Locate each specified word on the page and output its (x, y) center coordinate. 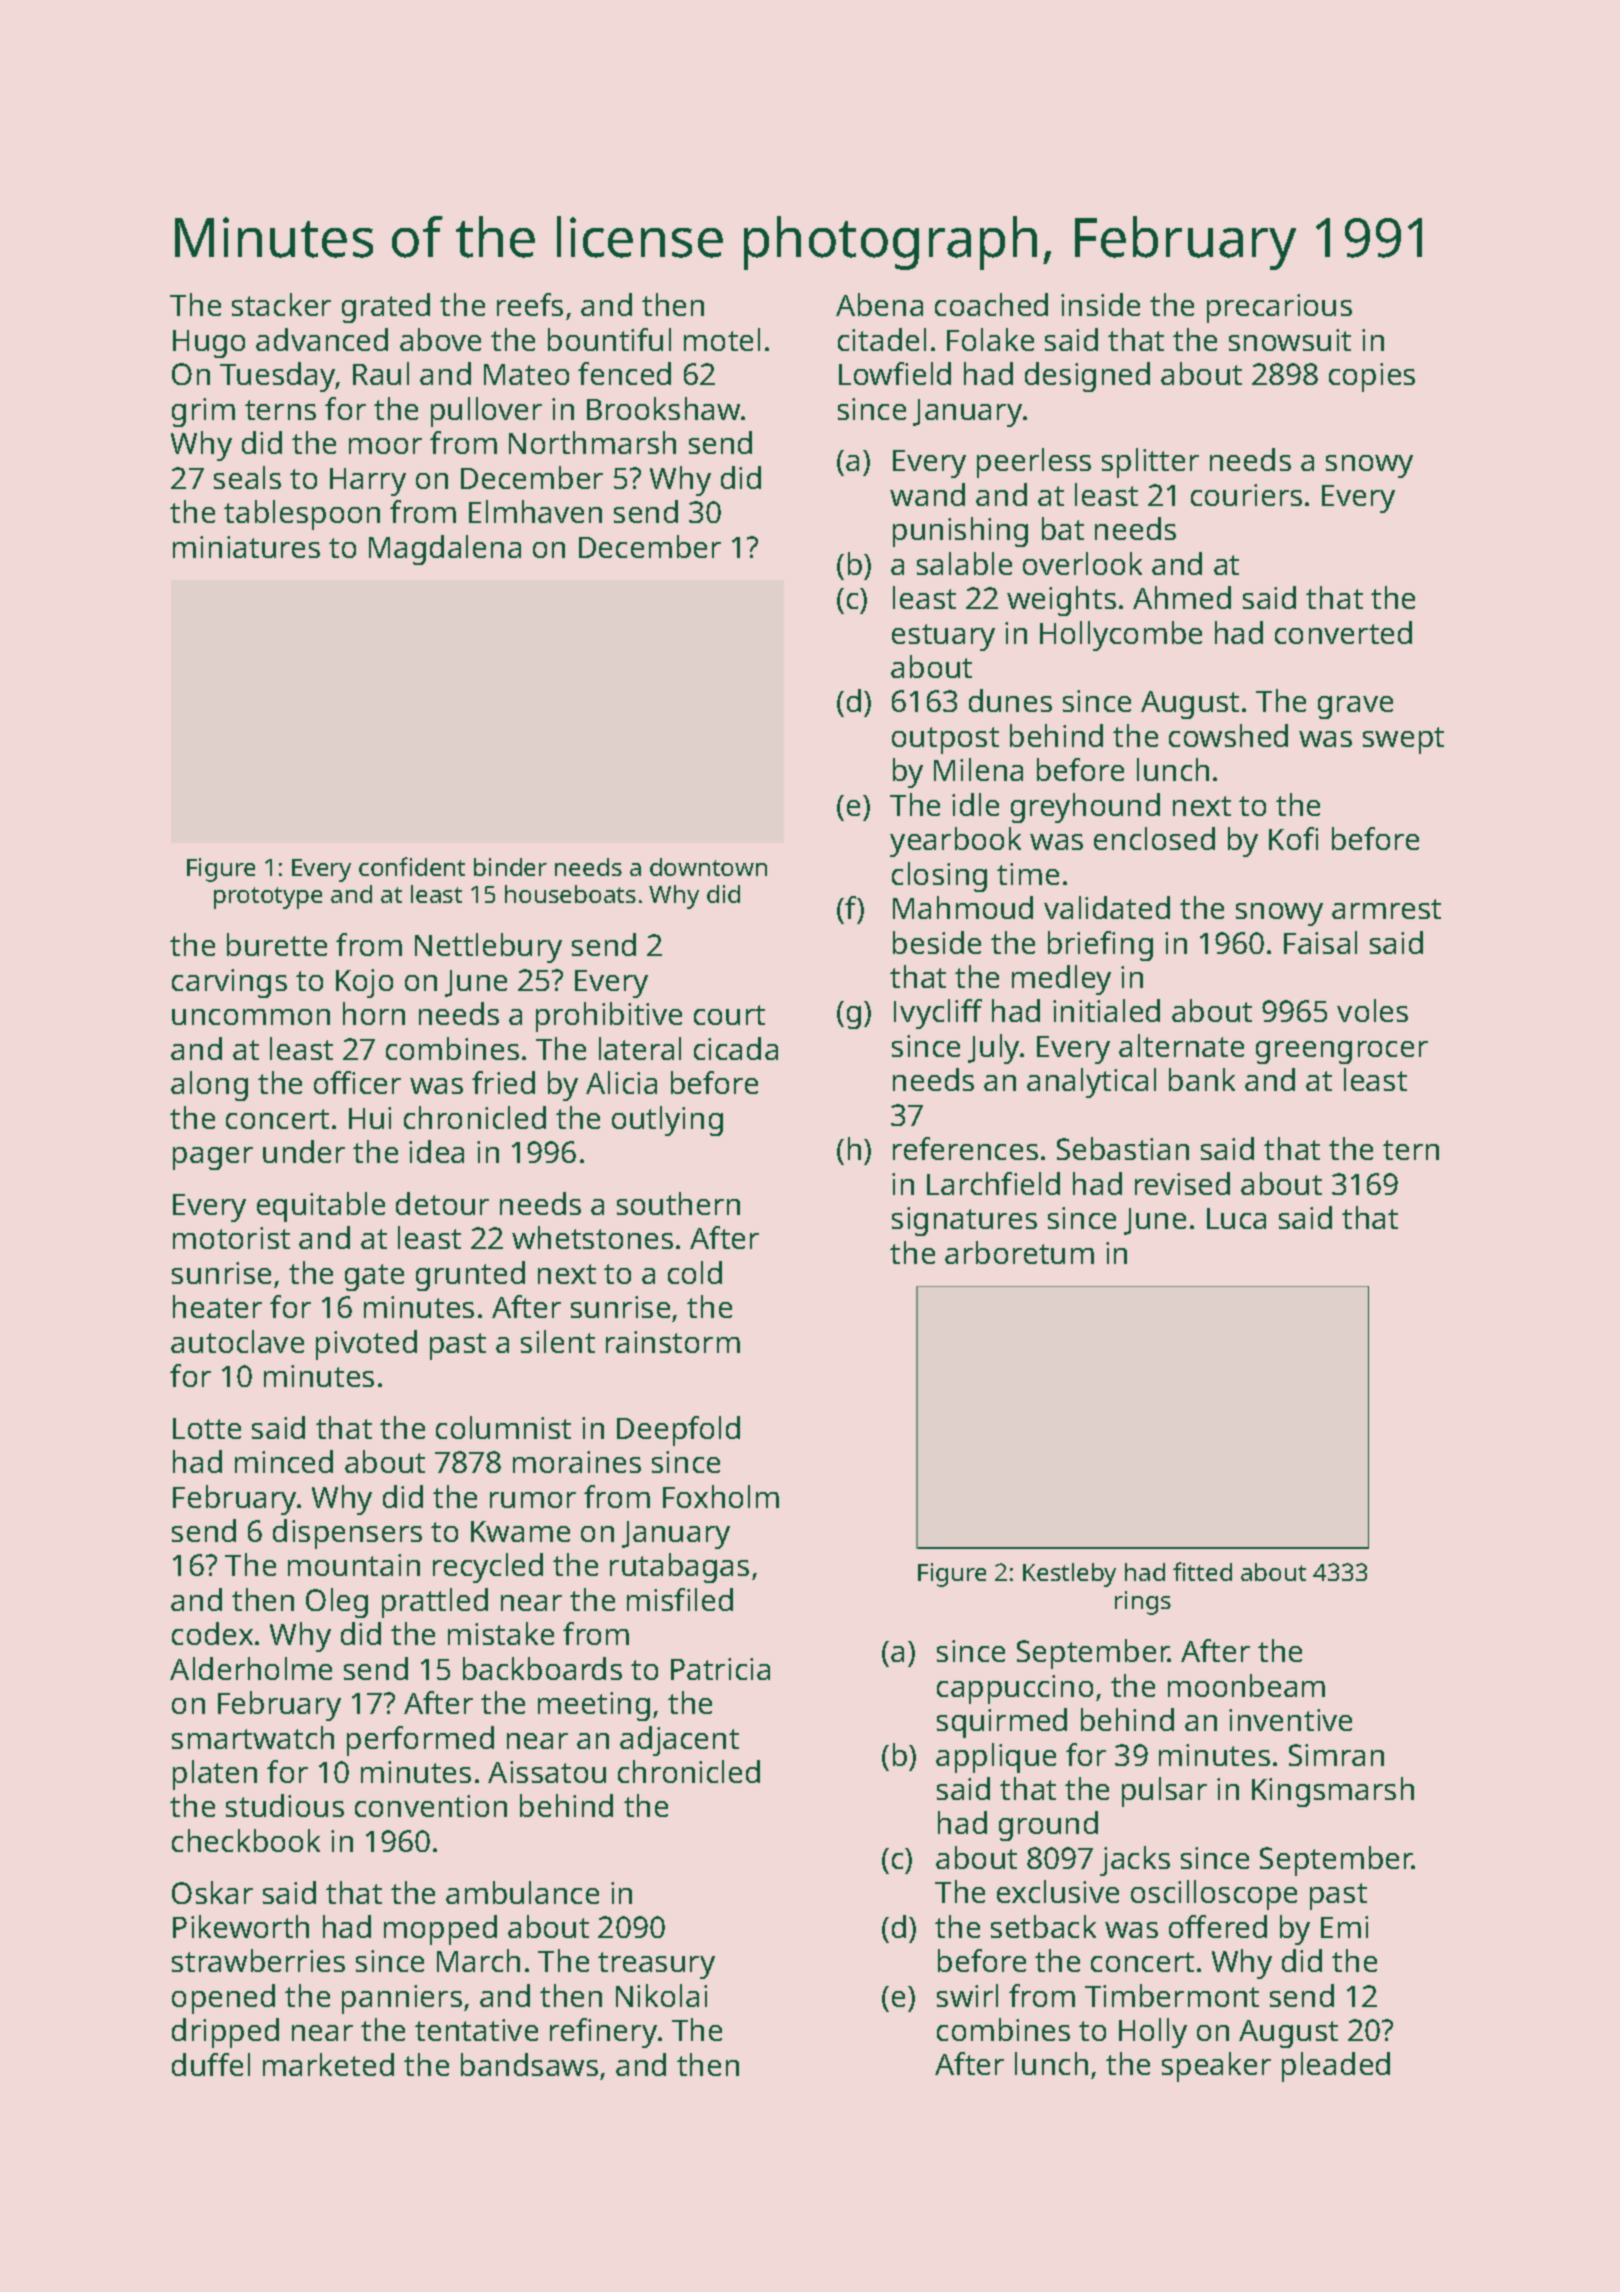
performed (420, 1741)
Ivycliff (938, 1014)
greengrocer (1342, 1052)
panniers (402, 1999)
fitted (1202, 1571)
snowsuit (1290, 340)
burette (277, 944)
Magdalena (445, 550)
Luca (1236, 1218)
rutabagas (679, 1568)
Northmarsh (592, 442)
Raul (381, 373)
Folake (990, 339)
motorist (231, 1238)
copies (1372, 377)
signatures (964, 1221)
